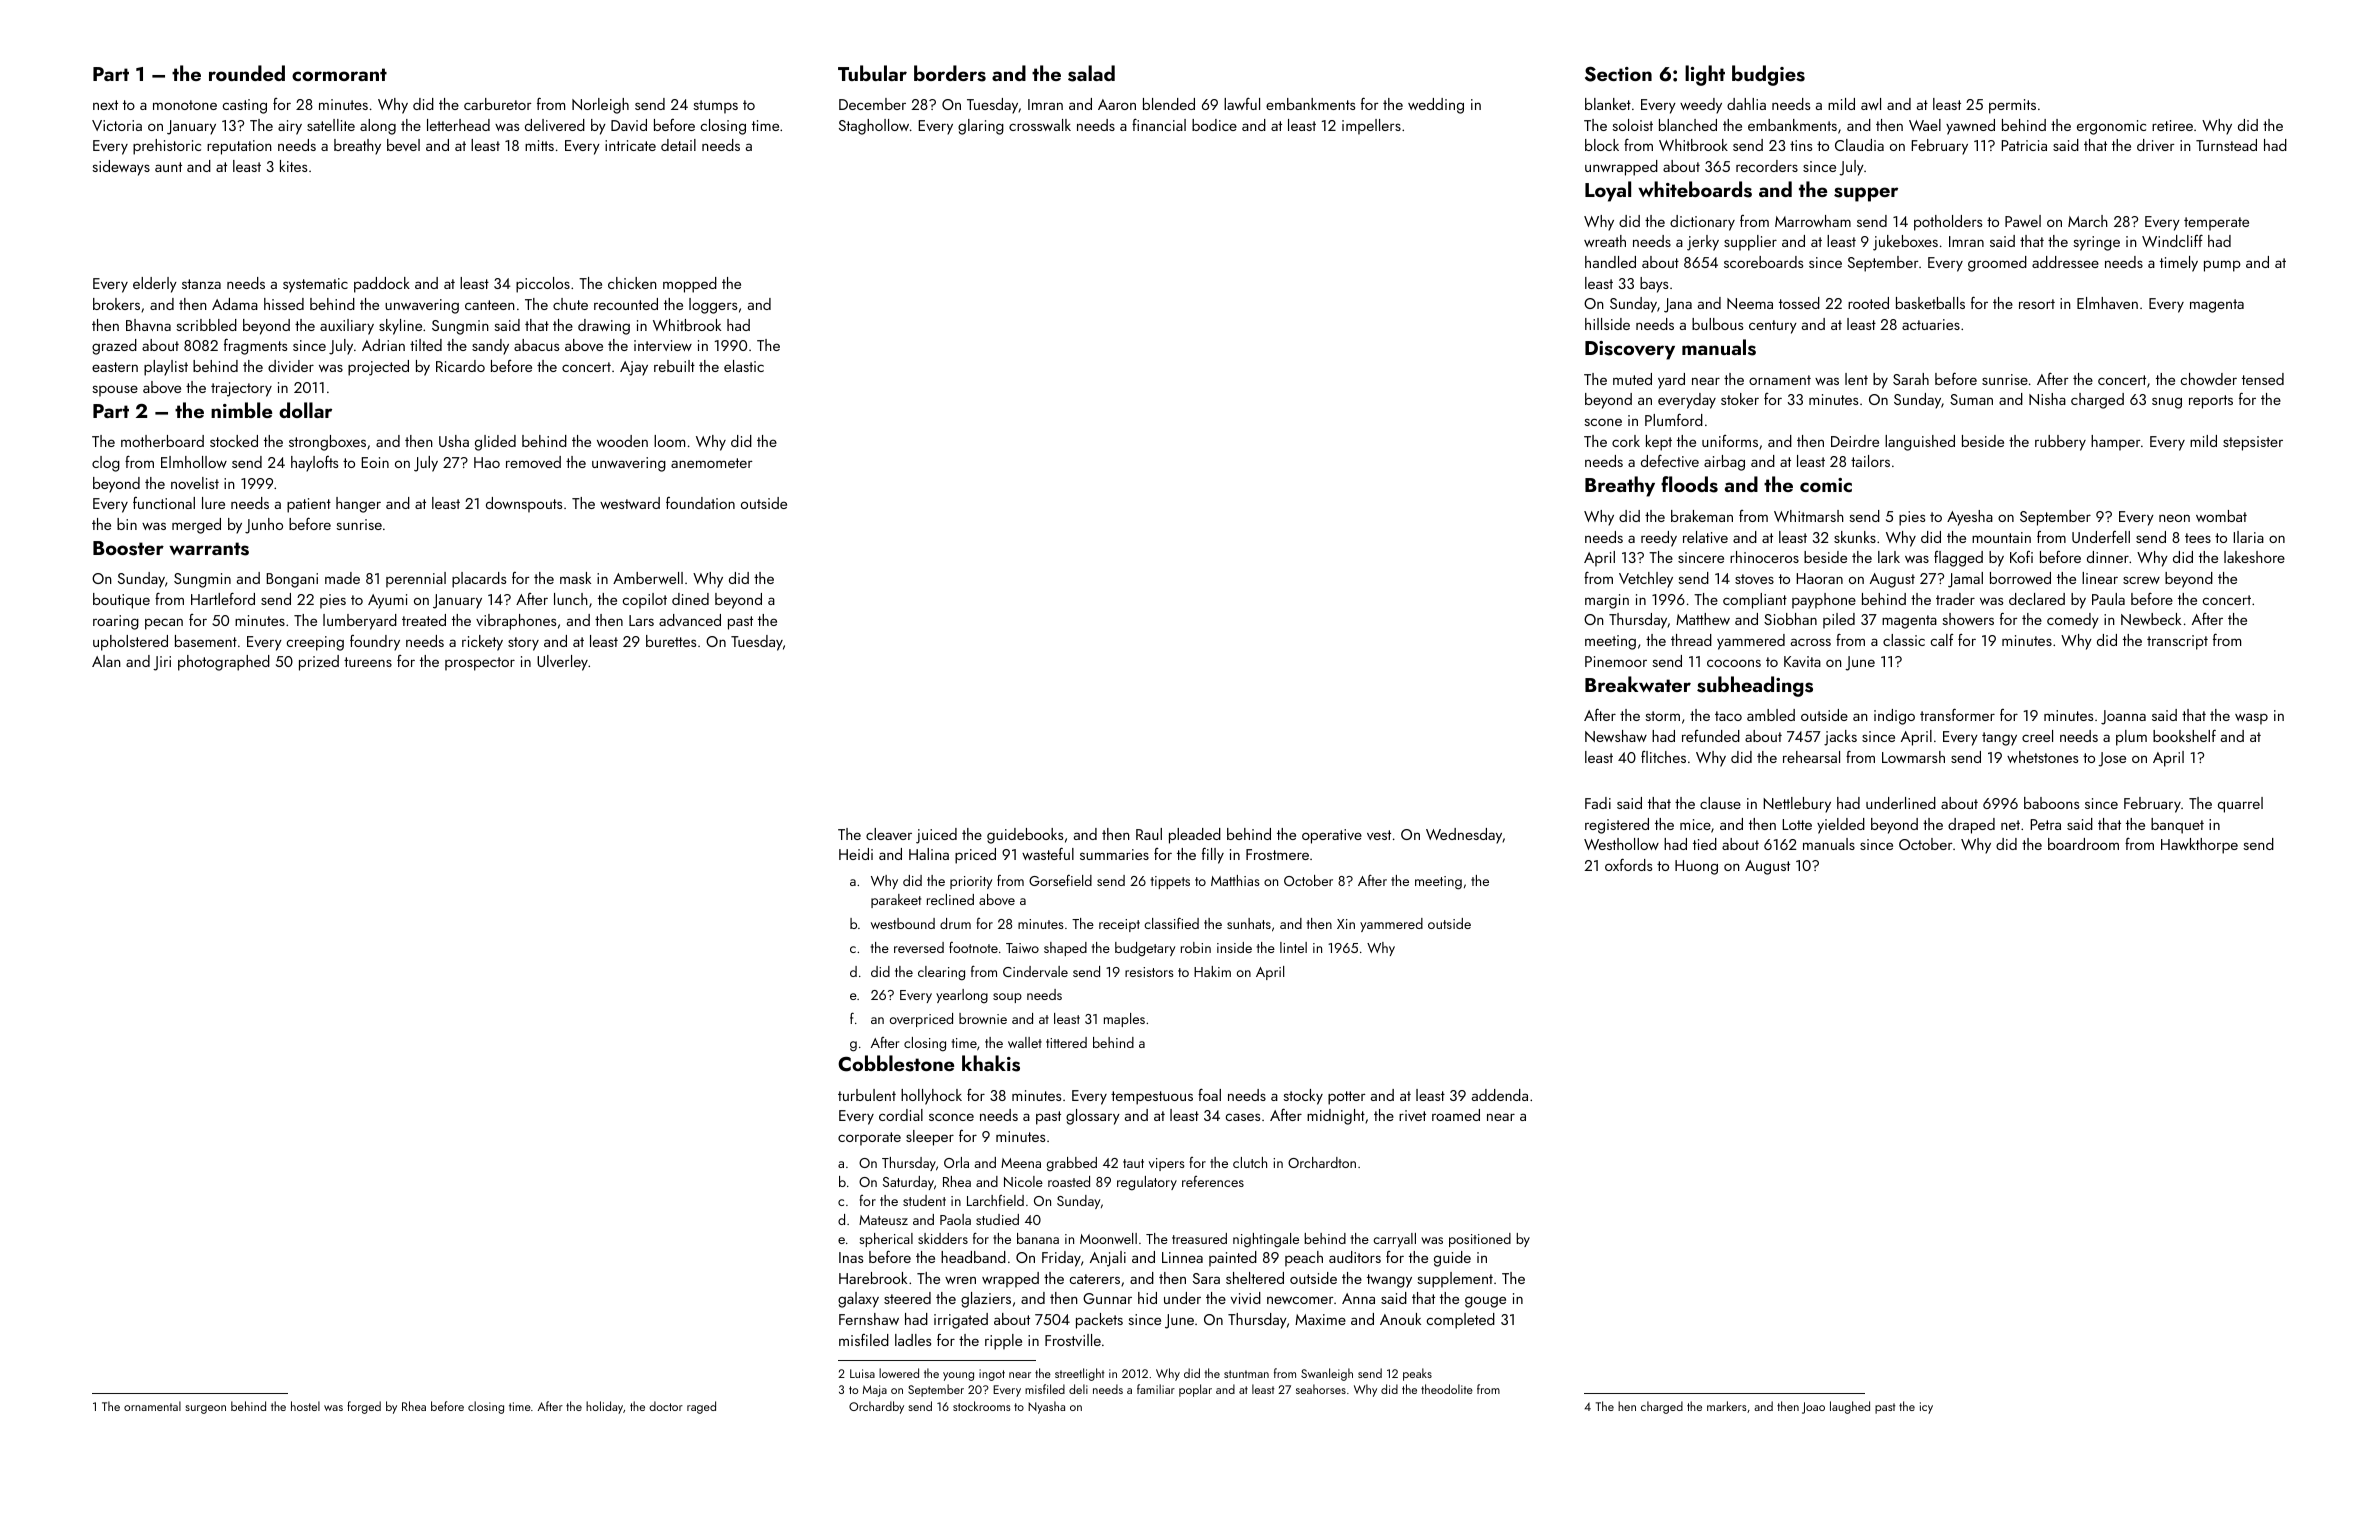  Describe the element at coordinates (205, 1409) in the screenshot. I see `surgeon` at that location.
